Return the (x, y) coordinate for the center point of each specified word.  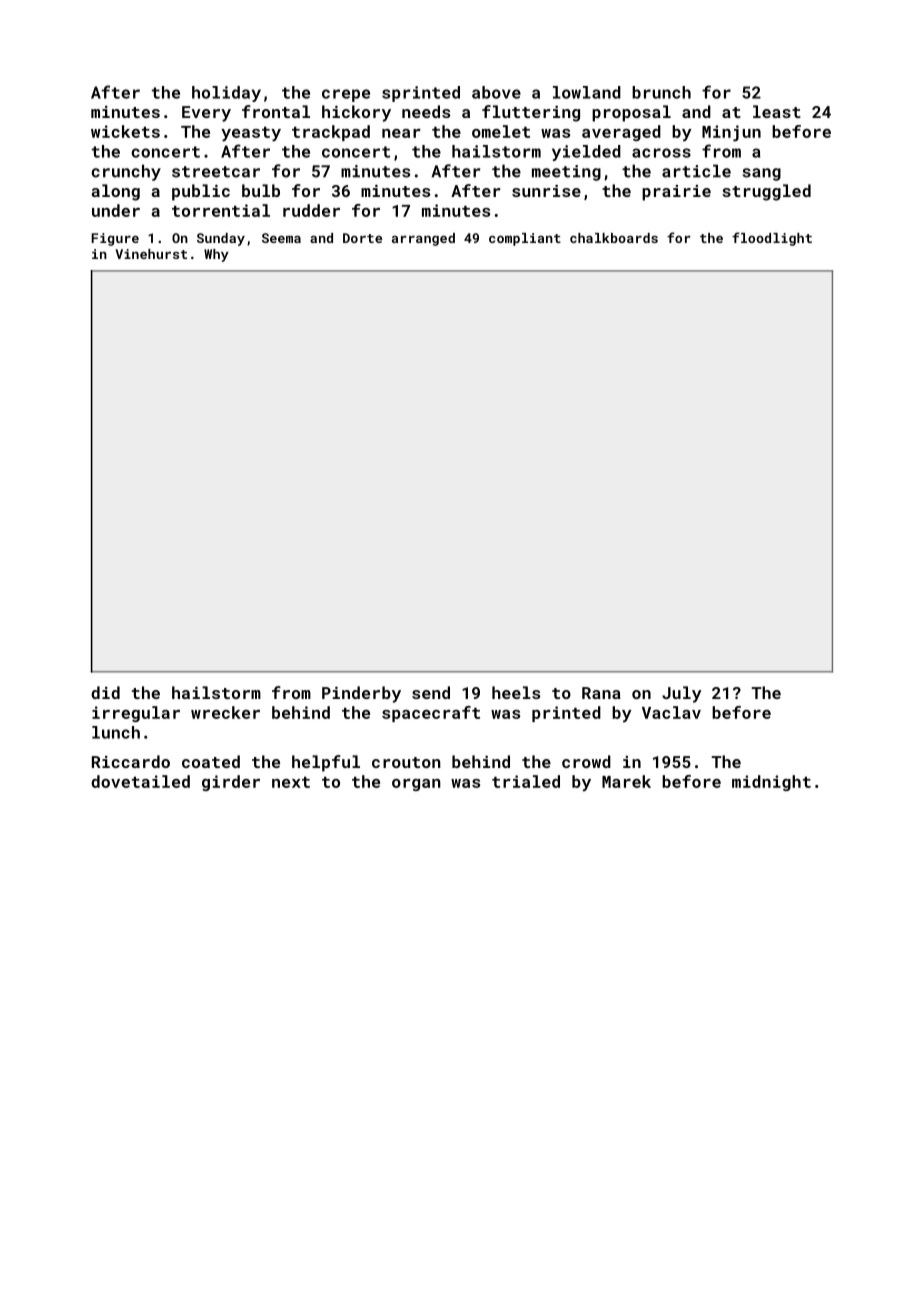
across (661, 153)
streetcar (216, 172)
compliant (525, 239)
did (105, 692)
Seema (281, 238)
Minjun (731, 133)
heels (516, 692)
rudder (311, 210)
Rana (601, 693)
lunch (116, 732)
